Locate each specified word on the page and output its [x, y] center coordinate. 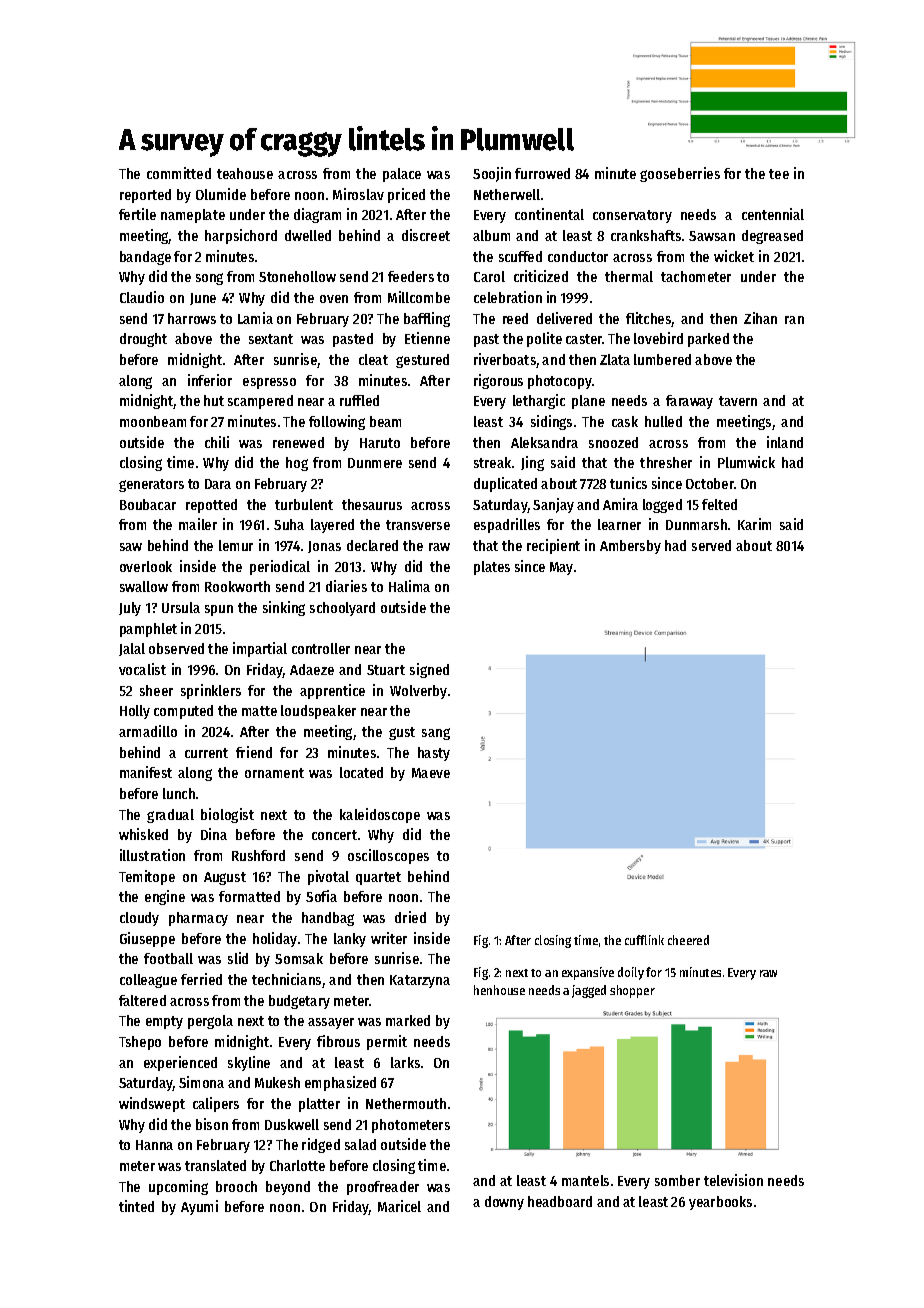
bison [212, 1124]
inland [785, 442]
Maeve [431, 773]
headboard [560, 1201]
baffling [427, 319]
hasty [434, 754]
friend [254, 752]
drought [143, 340]
